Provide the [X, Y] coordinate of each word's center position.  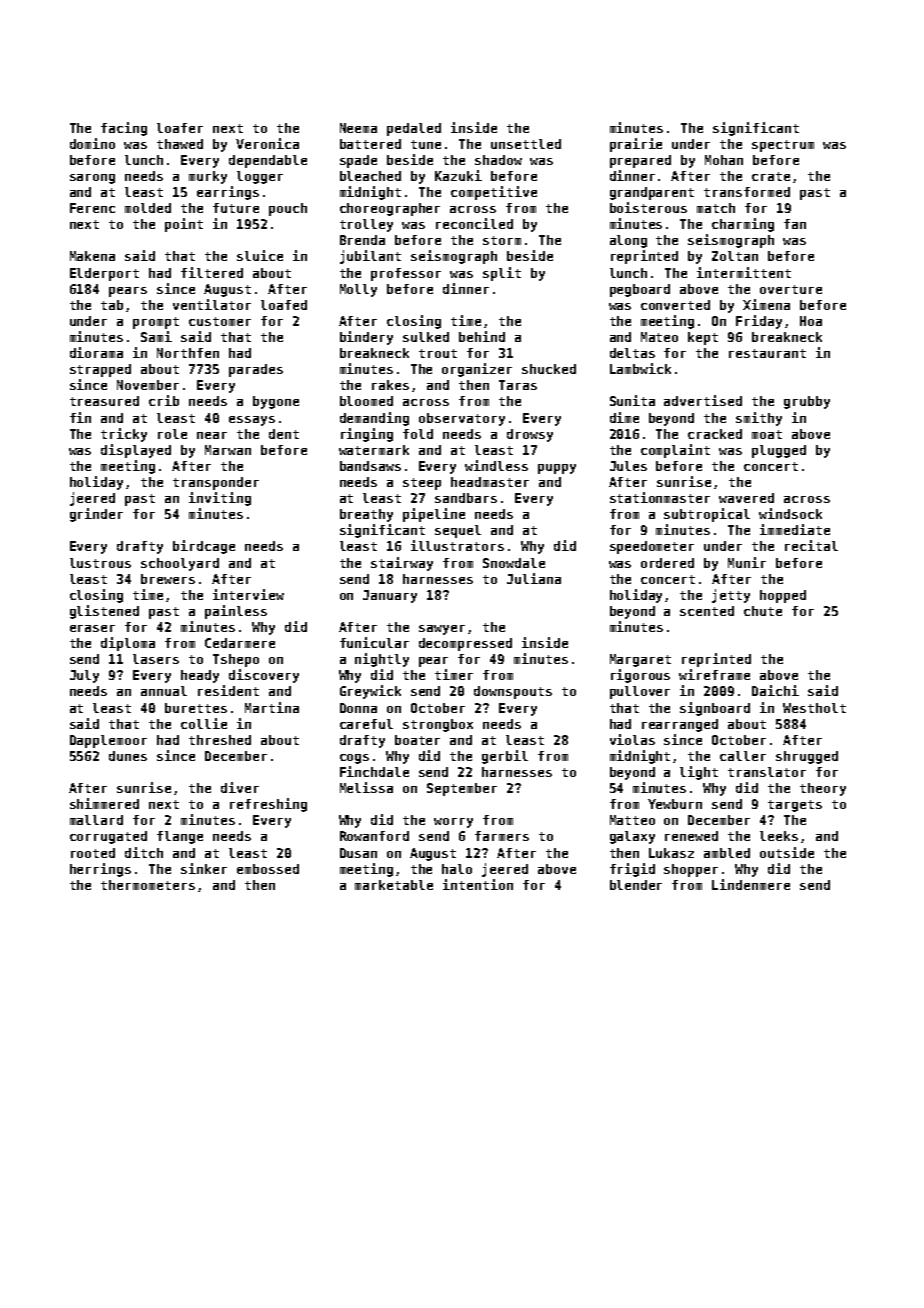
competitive [494, 193]
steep [422, 484]
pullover [640, 692]
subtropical [707, 515]
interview [248, 594]
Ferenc [92, 208]
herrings [100, 870]
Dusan [358, 853]
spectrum [783, 146]
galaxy [632, 837]
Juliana [534, 578]
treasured [104, 401]
